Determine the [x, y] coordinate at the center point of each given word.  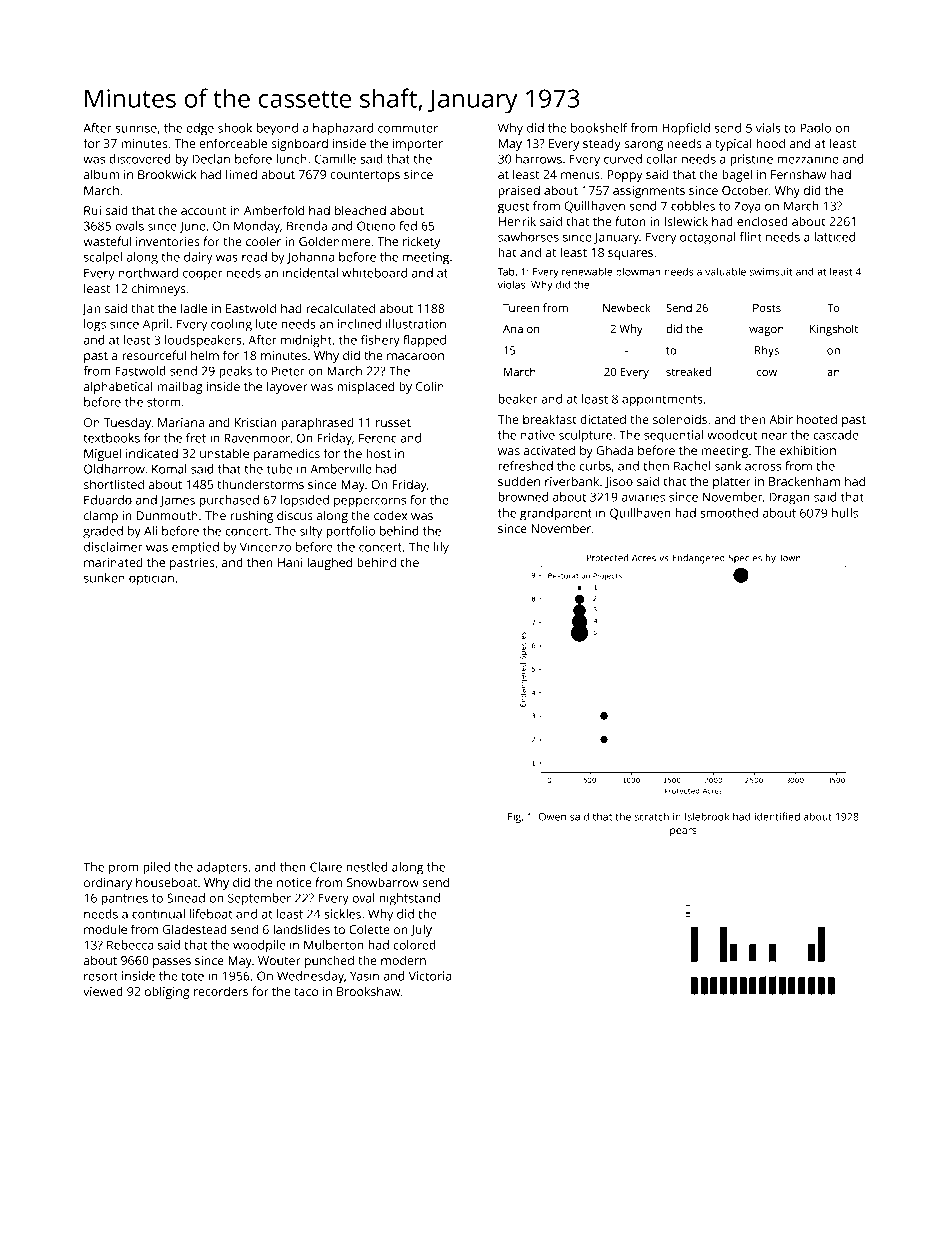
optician [151, 579]
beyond [277, 129]
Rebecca [130, 945]
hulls [845, 513]
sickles [342, 914]
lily [441, 548]
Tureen [521, 308]
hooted [817, 419]
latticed [834, 237]
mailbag [180, 387]
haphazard [343, 129]
